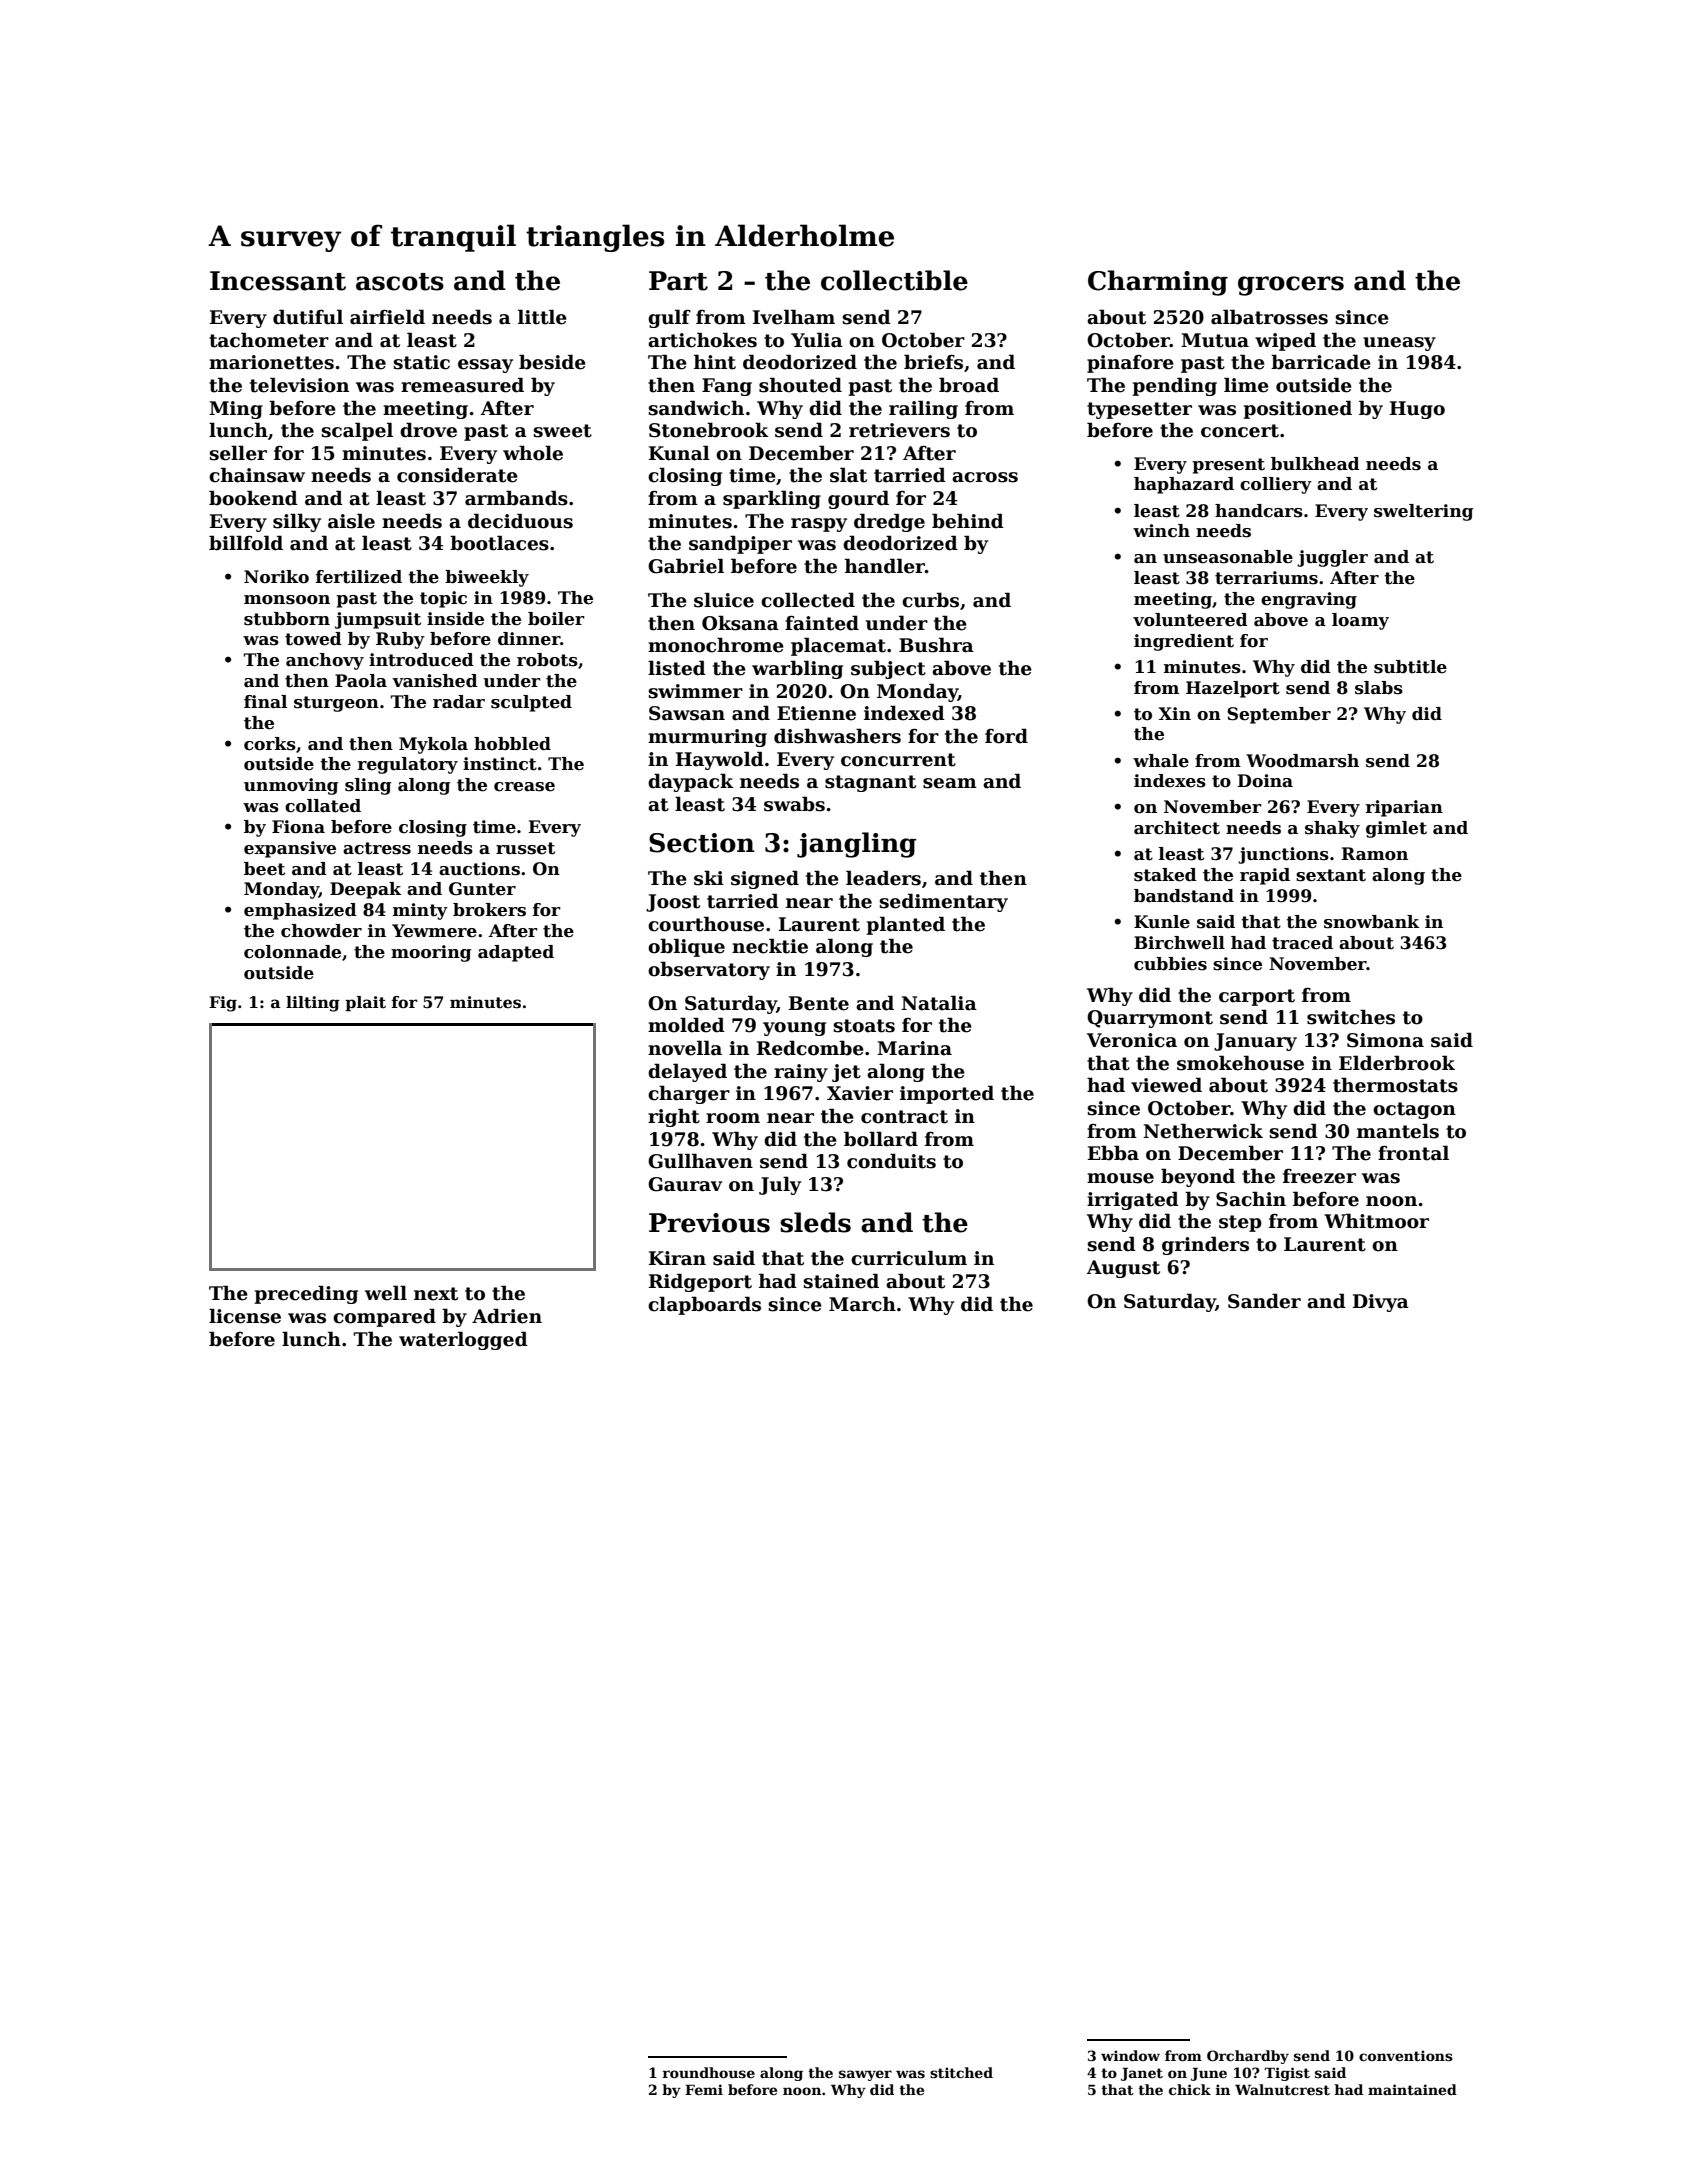  What do you see at coordinates (1406, 2055) in the screenshot?
I see `conventions` at bounding box center [1406, 2055].
